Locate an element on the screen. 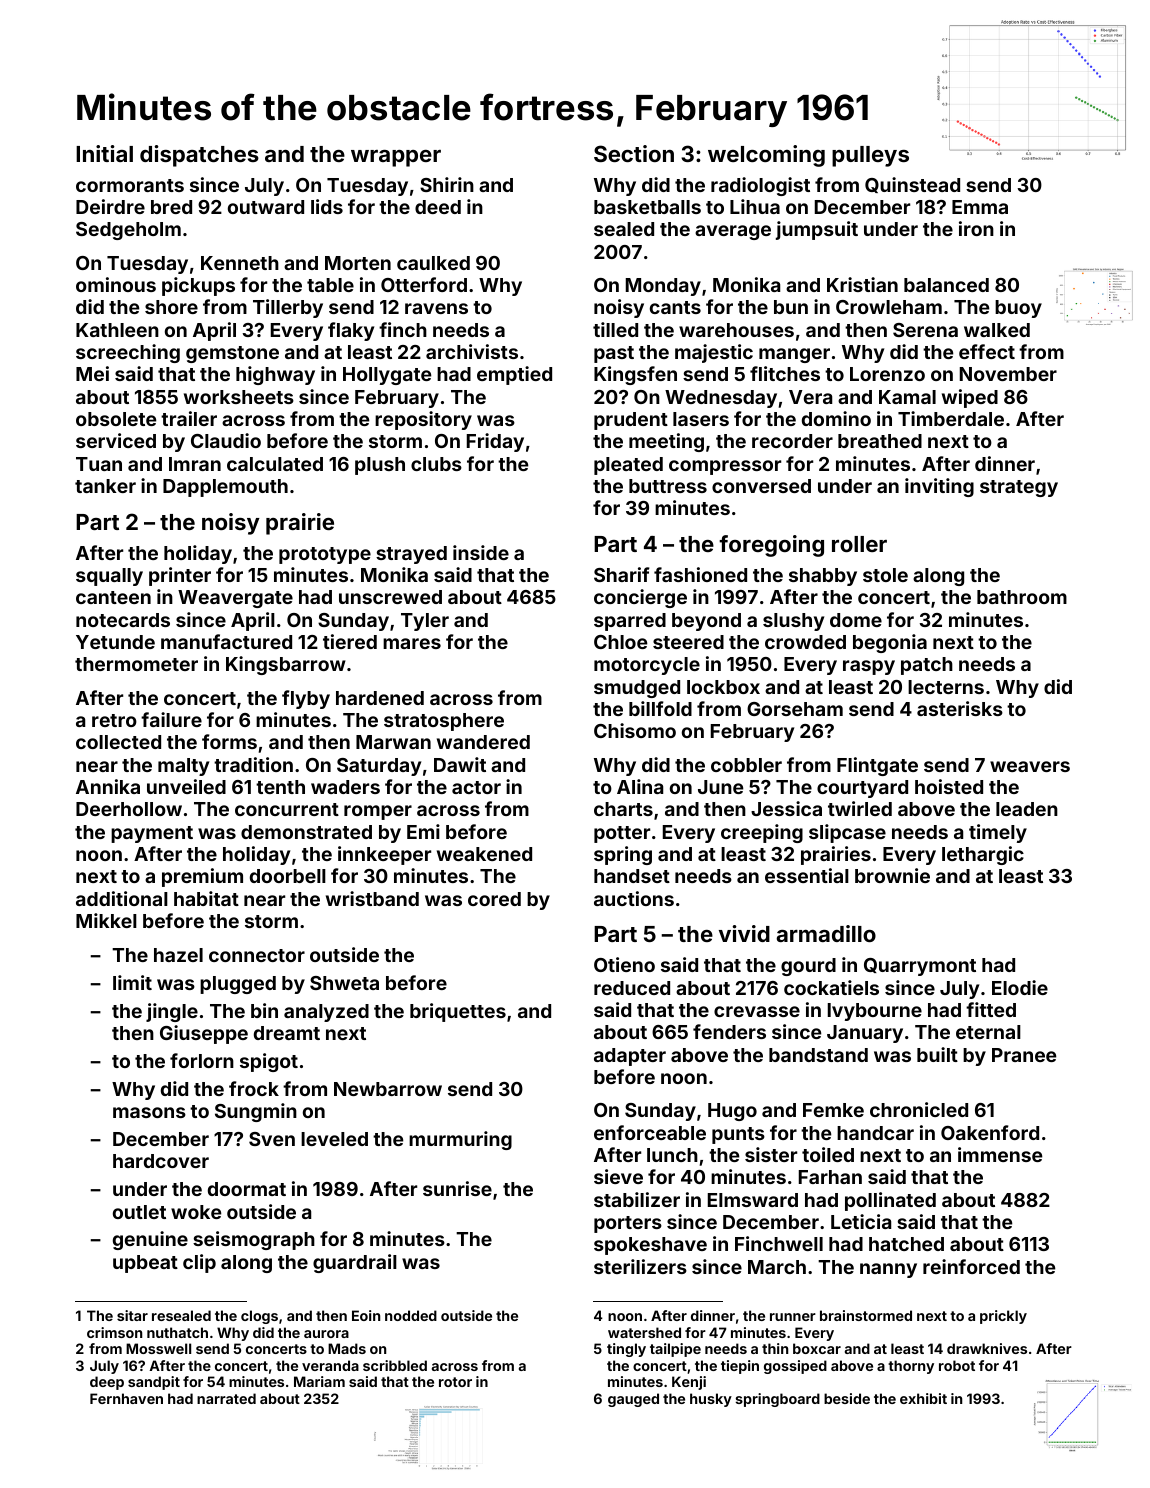  shabby is located at coordinates (823, 577).
